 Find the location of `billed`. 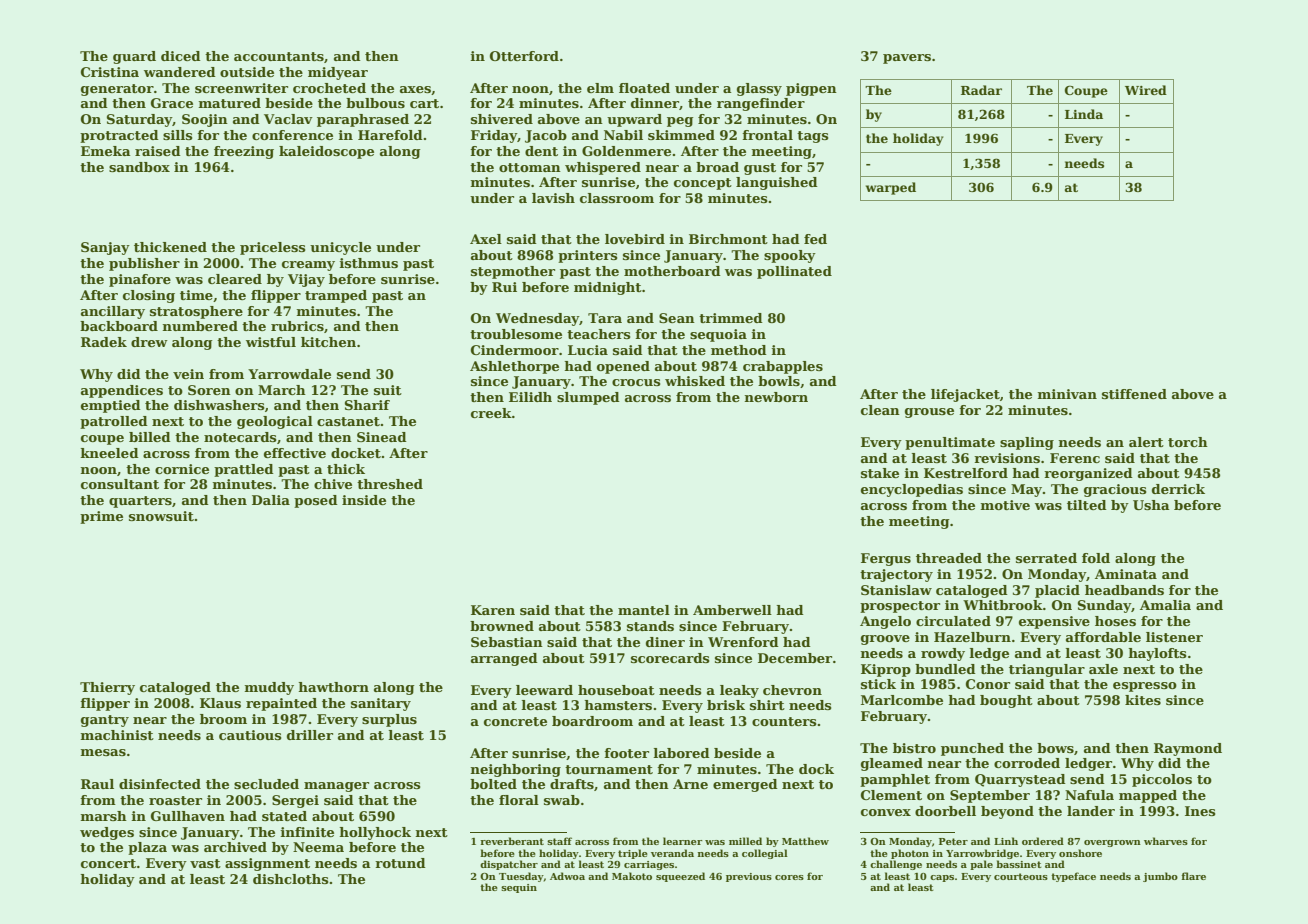

billed is located at coordinates (150, 437).
